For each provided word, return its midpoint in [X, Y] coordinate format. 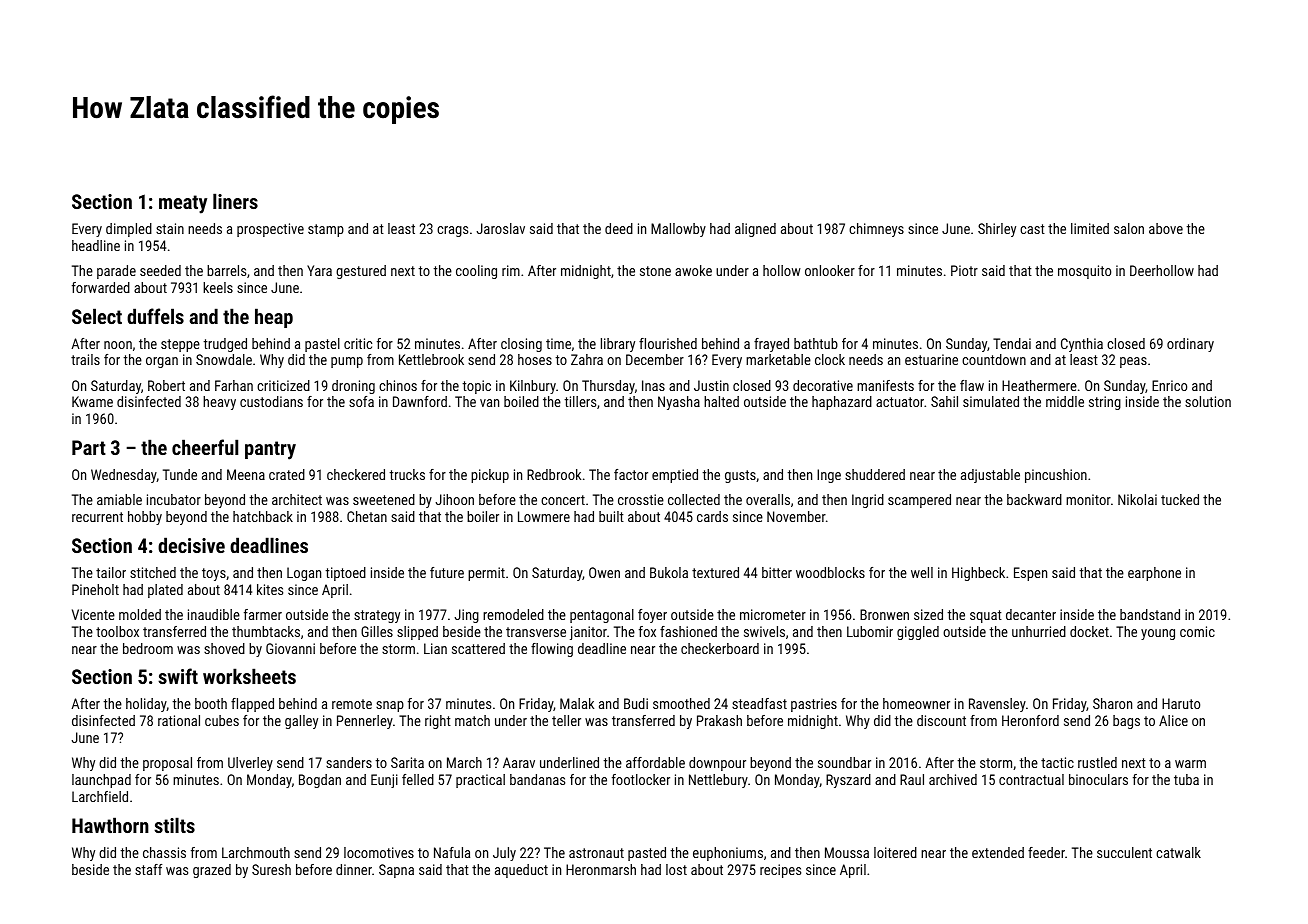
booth [211, 703]
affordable [655, 762]
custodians [271, 401]
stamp [326, 230]
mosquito [1084, 272]
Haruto [1181, 703]
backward [1034, 499]
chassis [164, 852]
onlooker [830, 270]
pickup [490, 476]
